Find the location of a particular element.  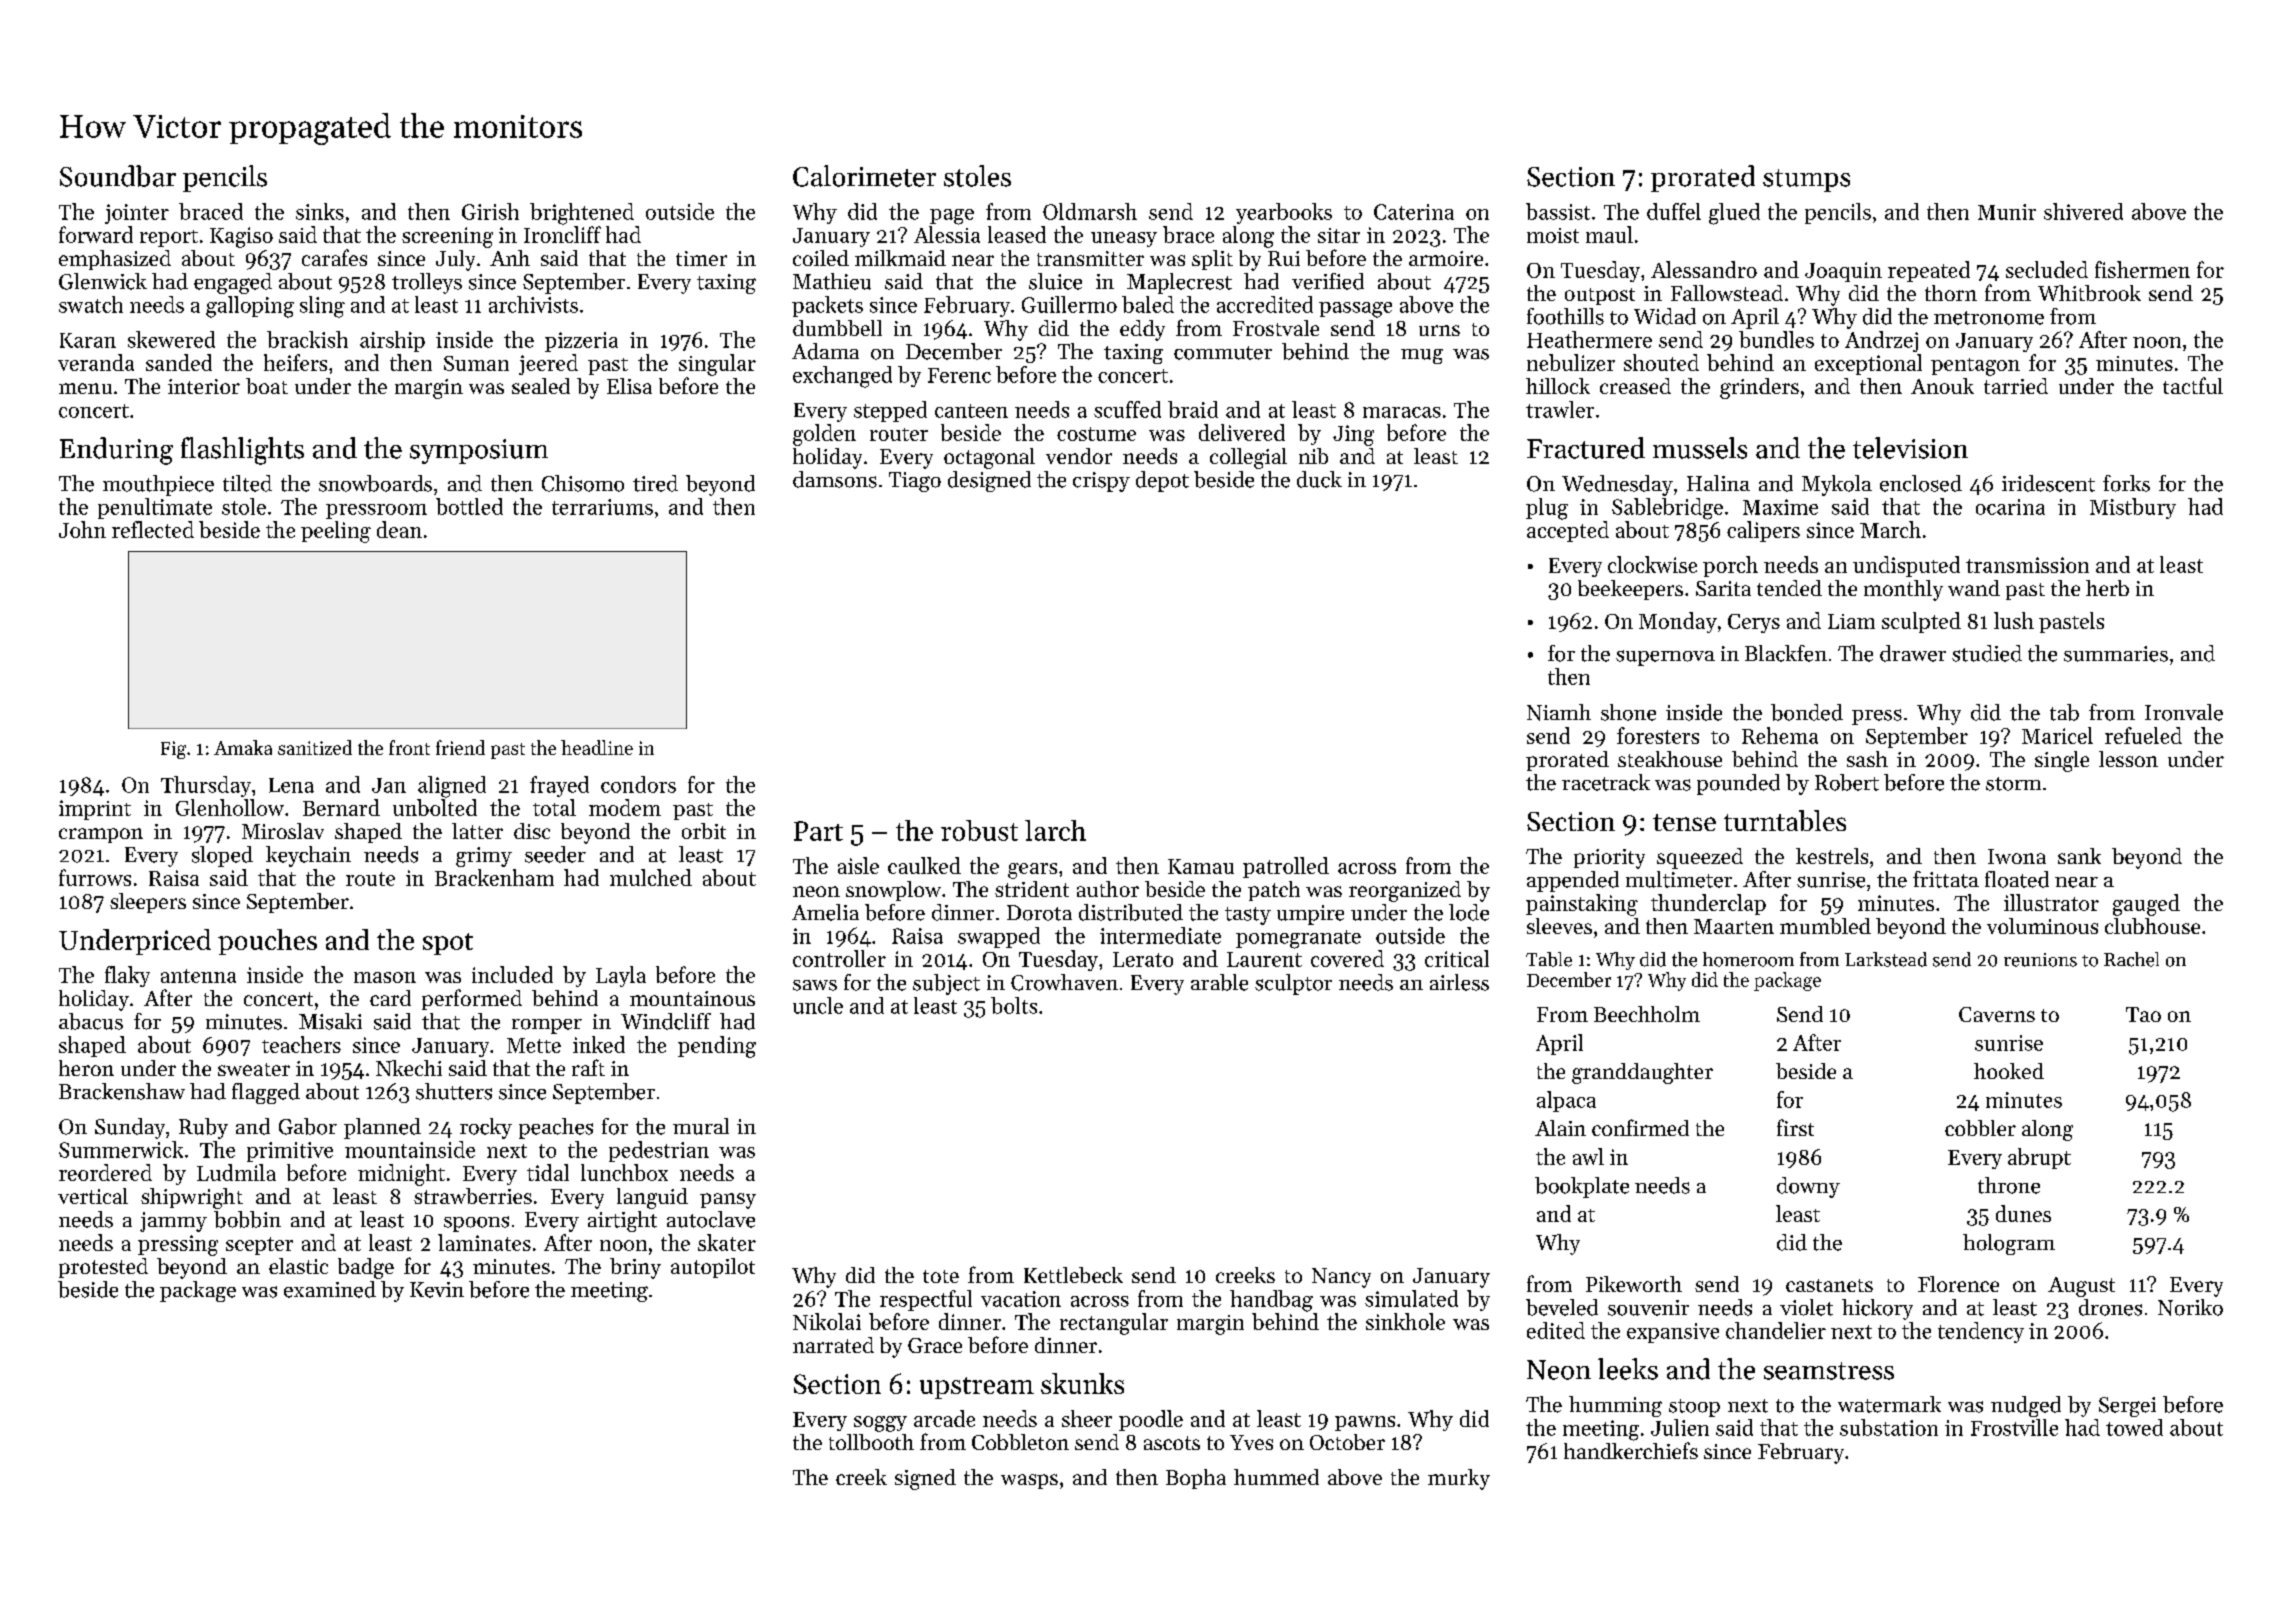

sleepers is located at coordinates (148, 903).
